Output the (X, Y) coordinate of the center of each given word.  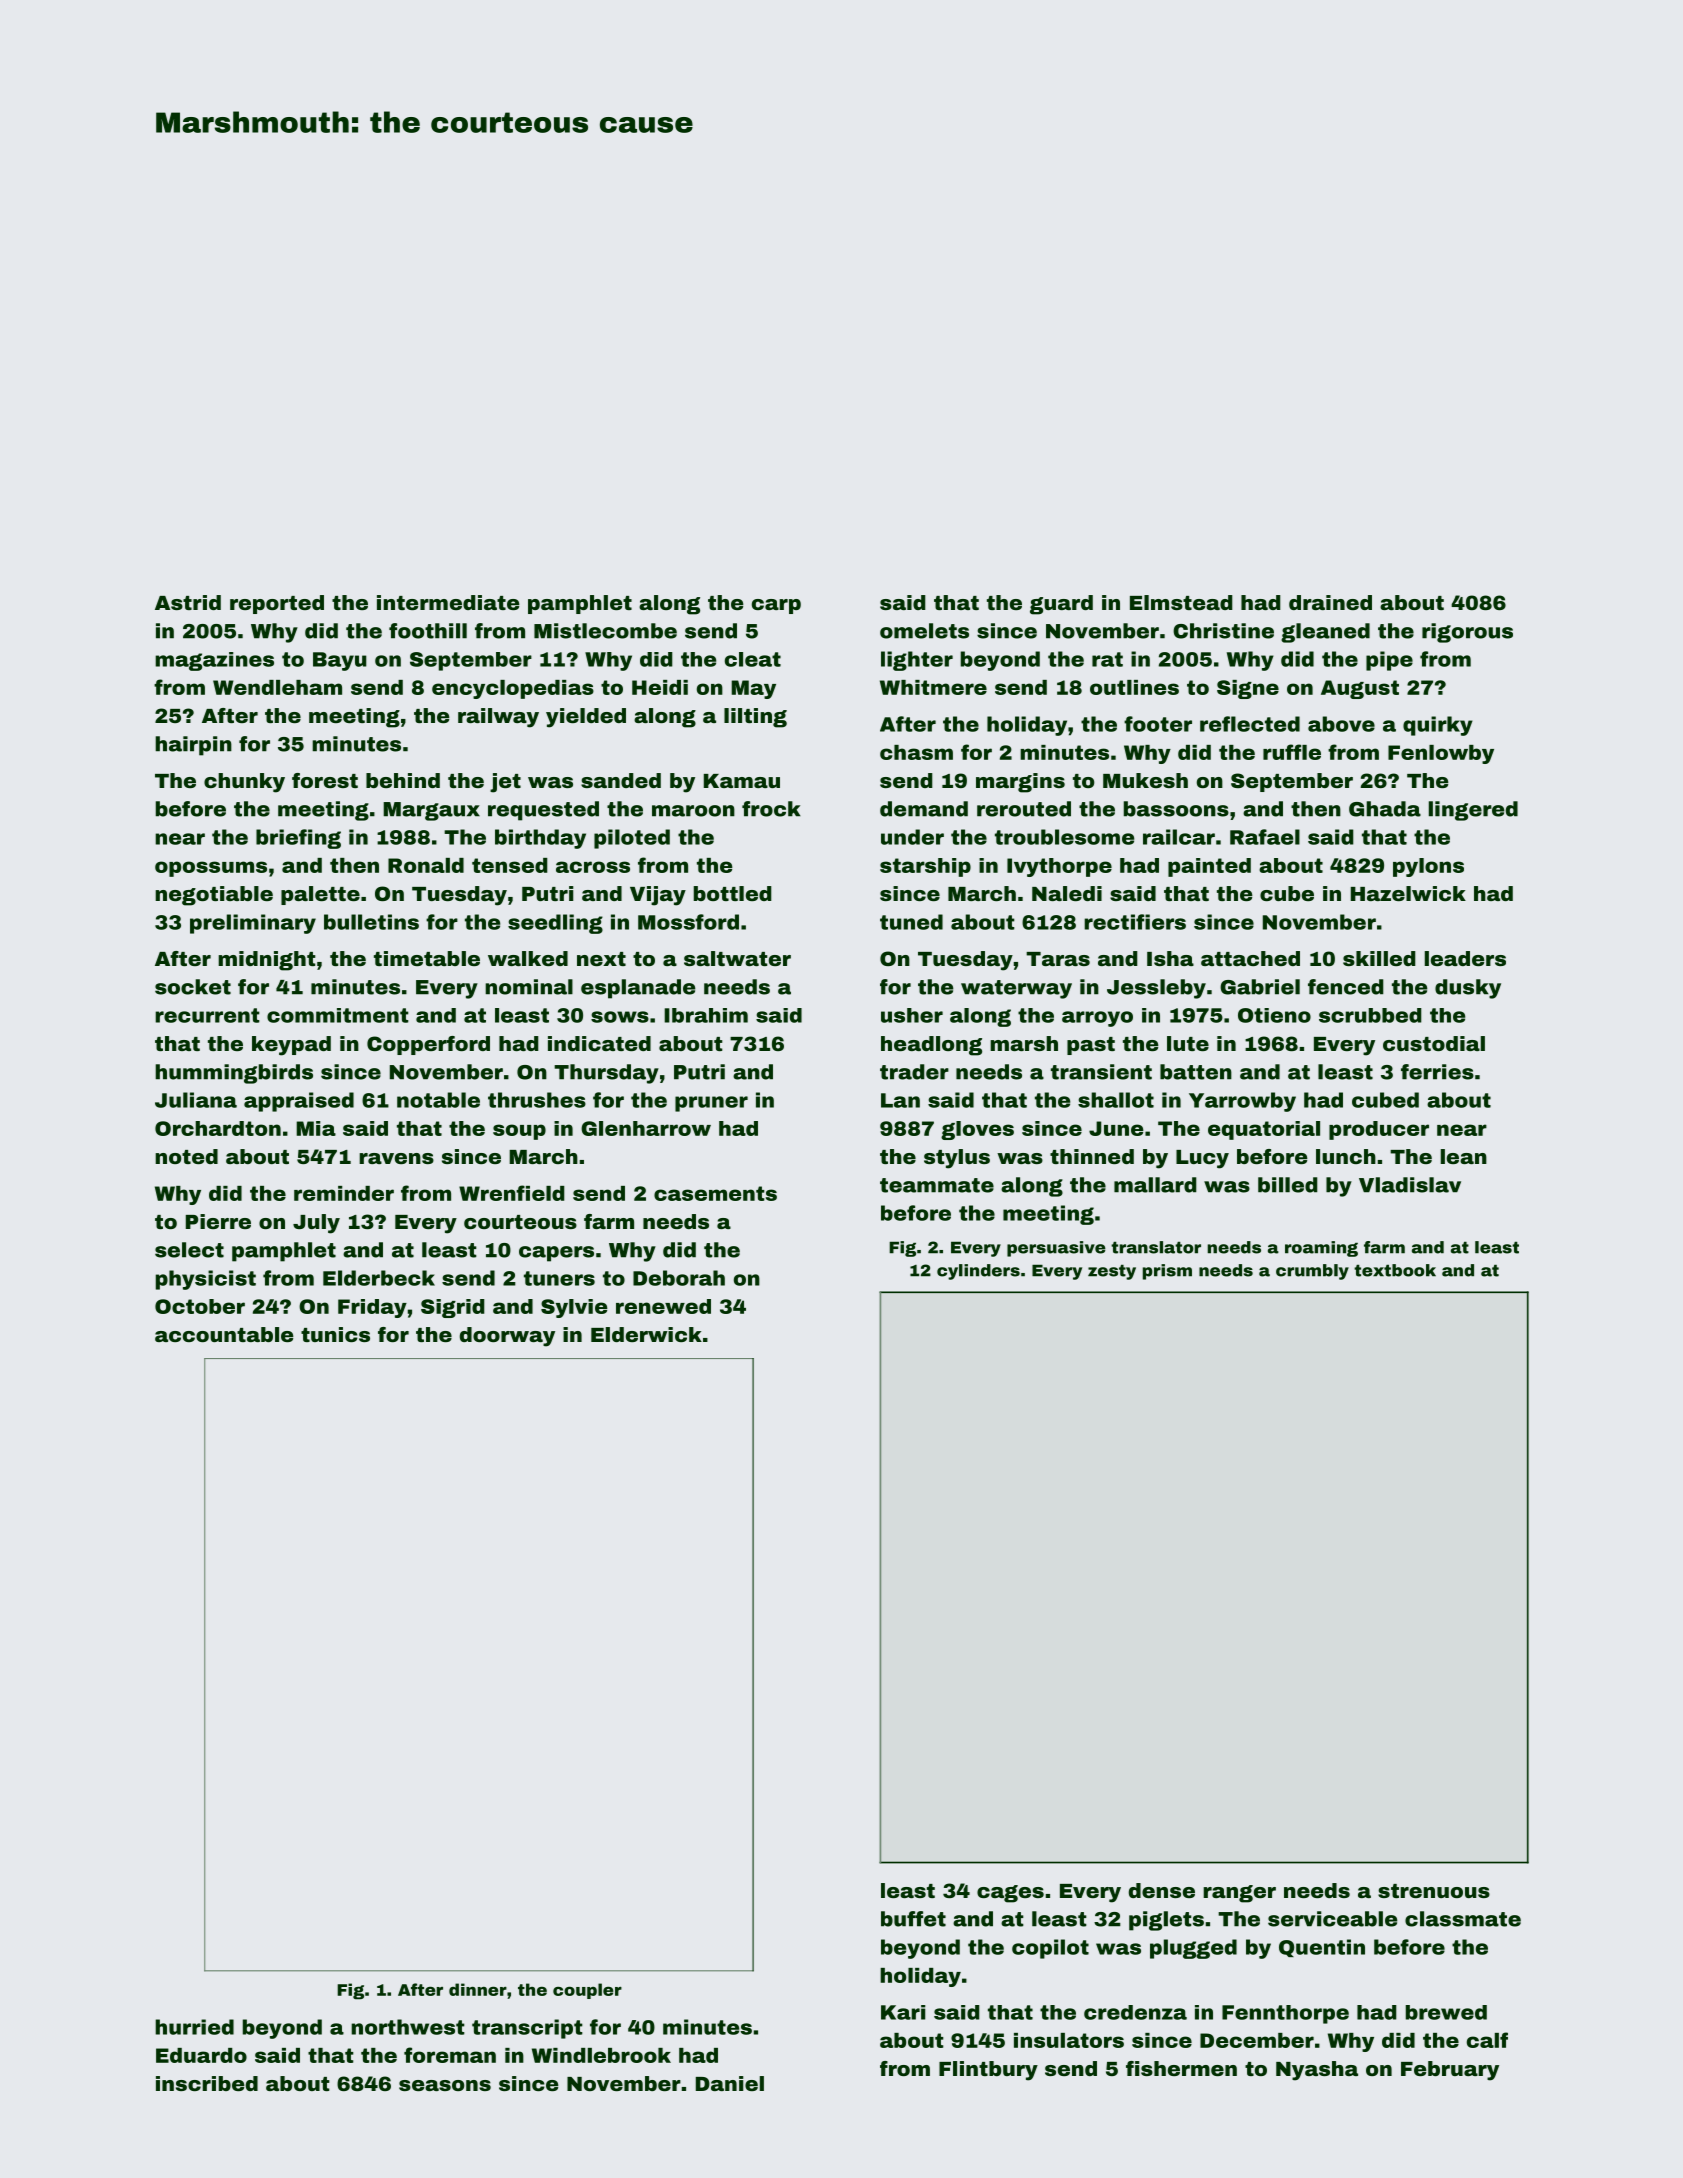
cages (1010, 1894)
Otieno (1274, 1015)
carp (776, 606)
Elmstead (1181, 602)
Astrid (188, 602)
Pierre (218, 1221)
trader (914, 1072)
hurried (194, 2027)
